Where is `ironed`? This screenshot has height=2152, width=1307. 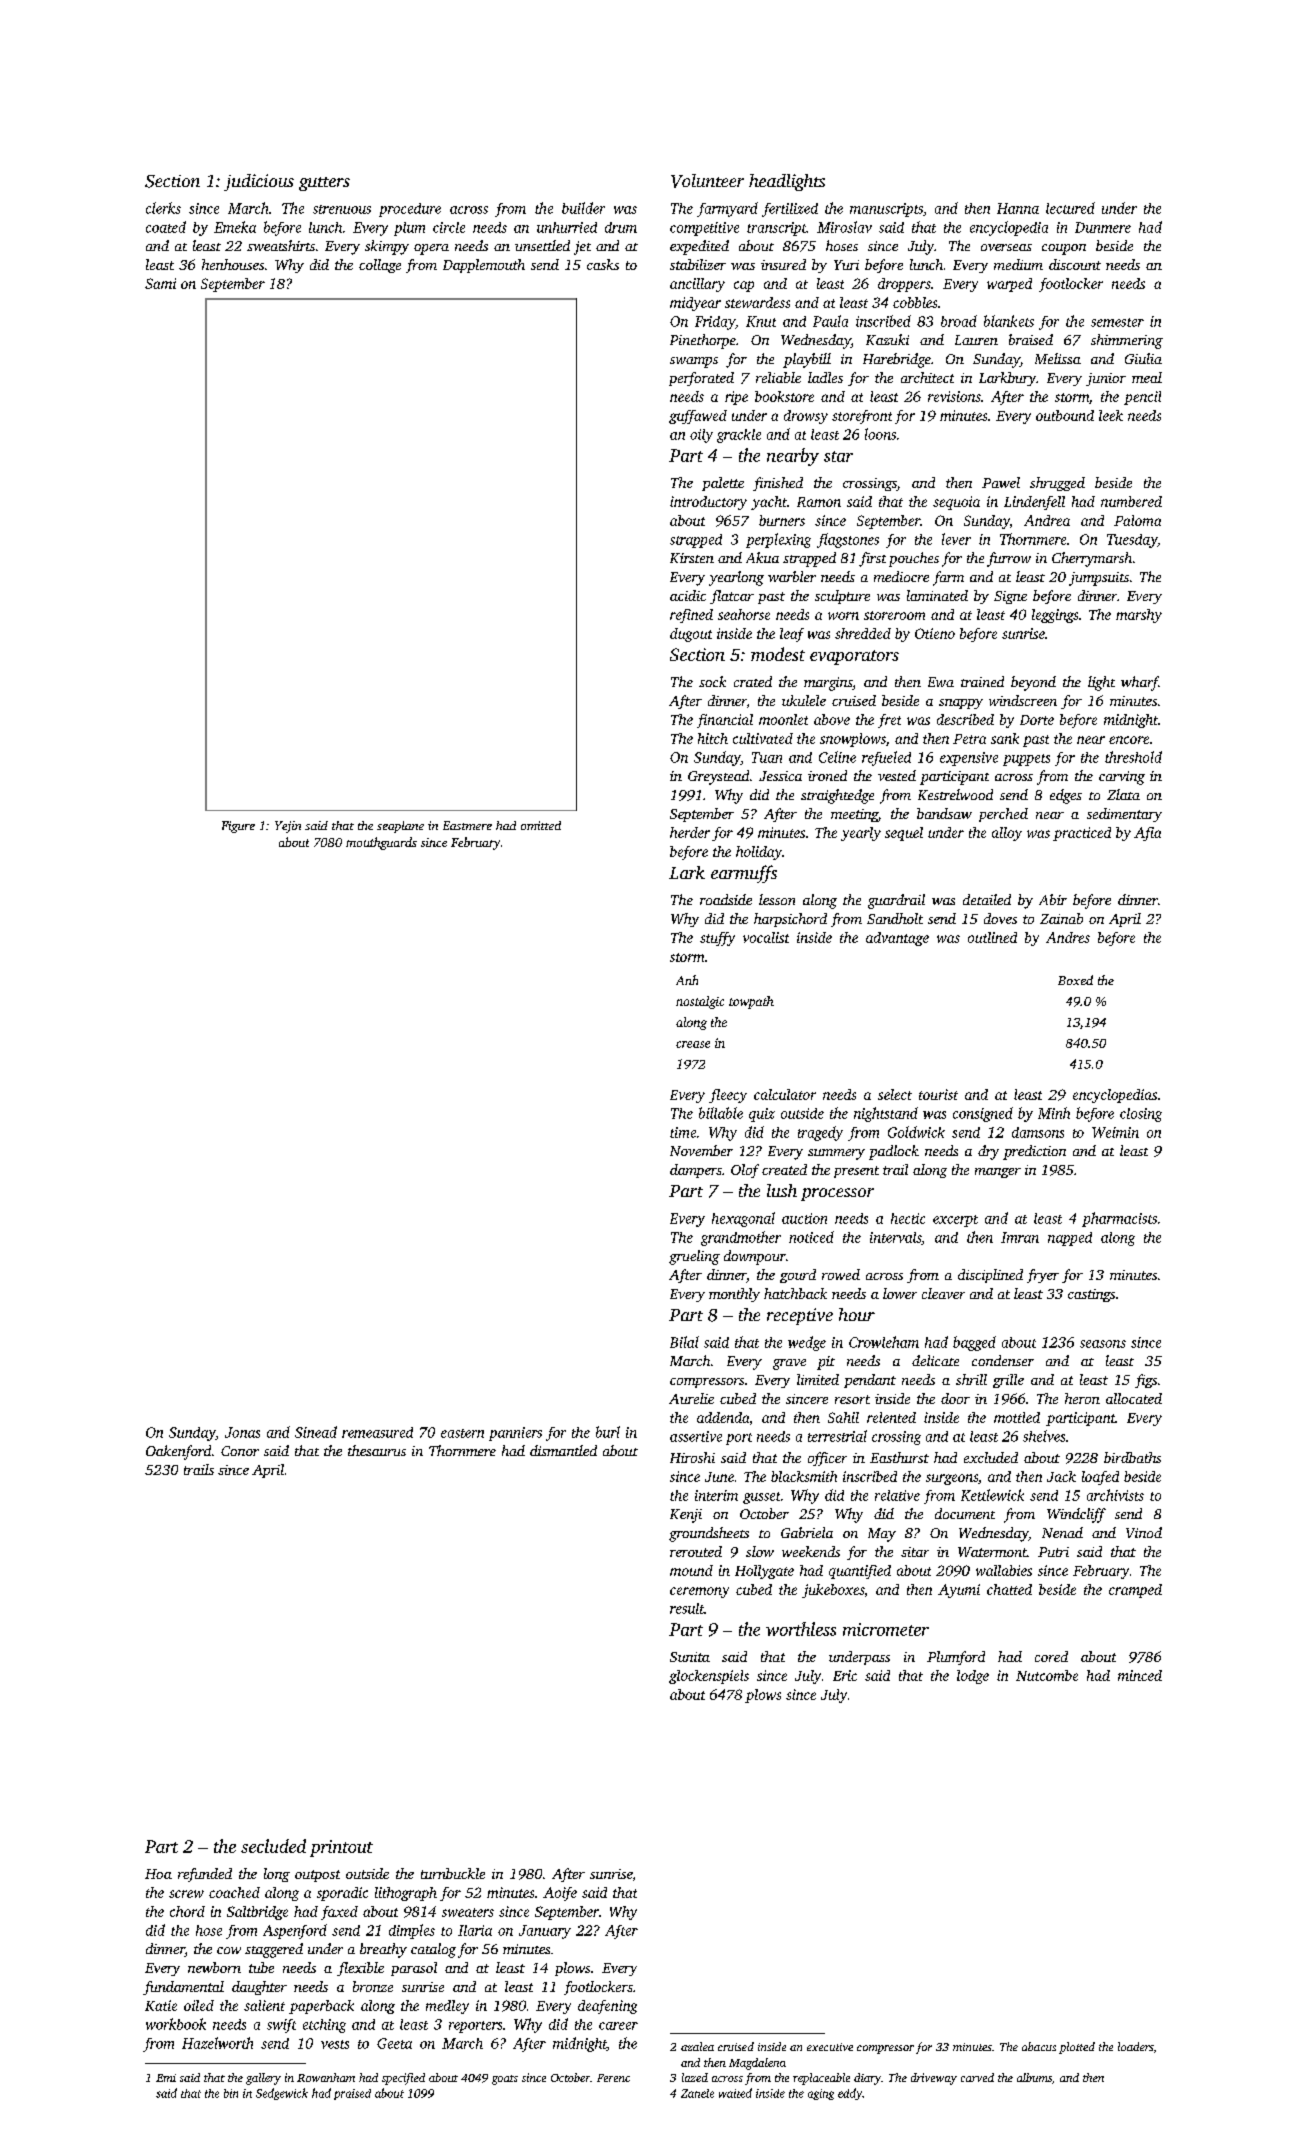 ironed is located at coordinates (827, 775).
